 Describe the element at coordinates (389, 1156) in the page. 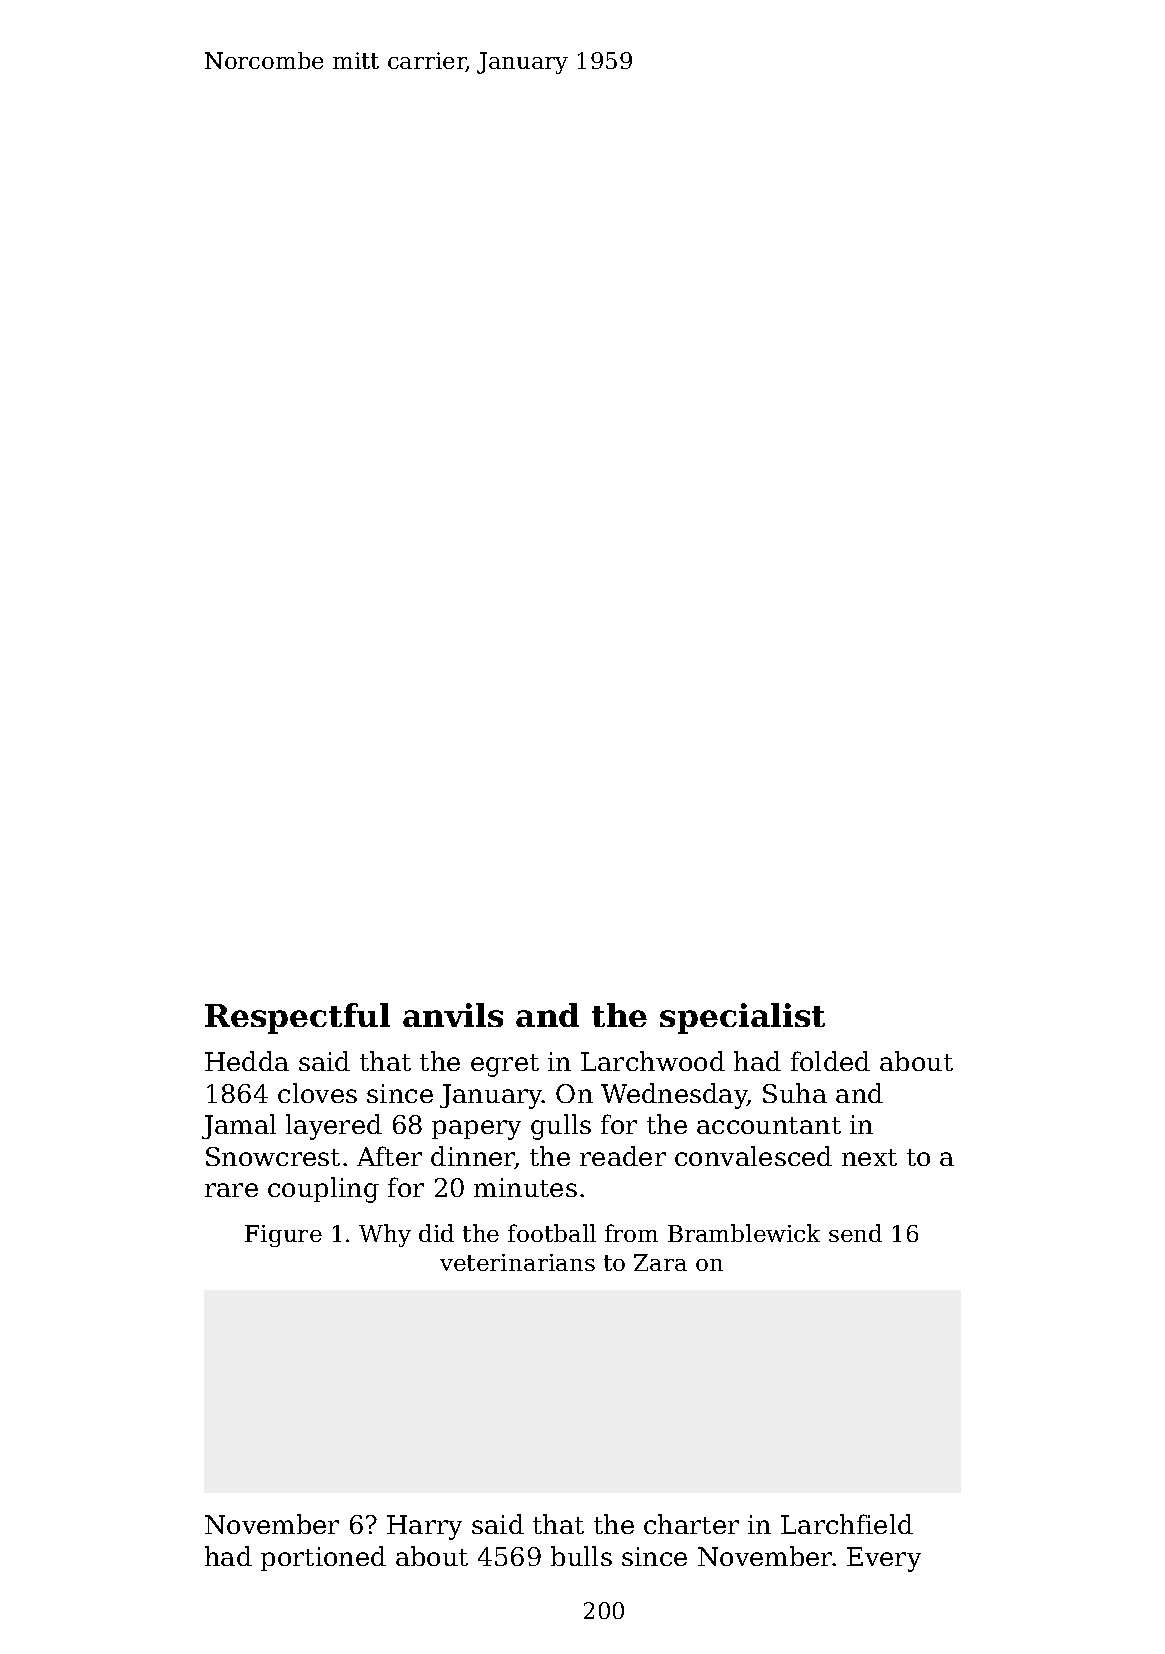

I see `After` at that location.
